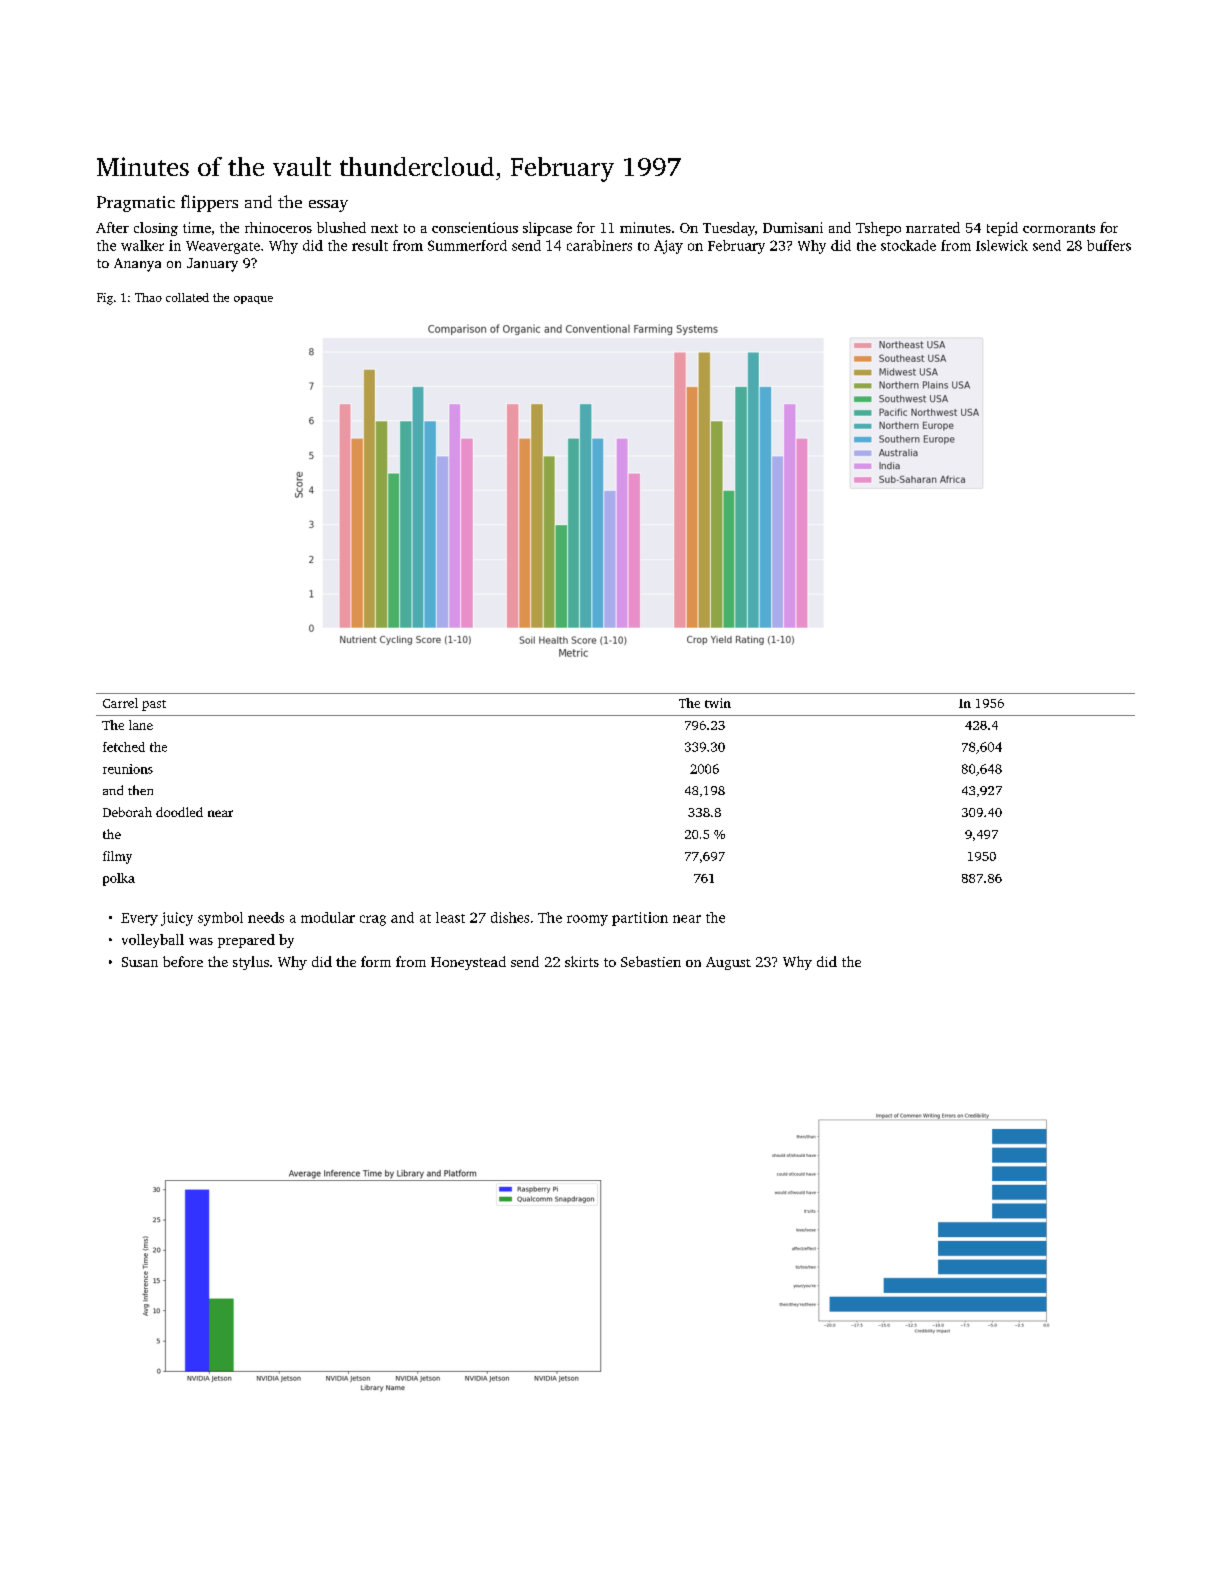 This page has height=1593, width=1231. What do you see at coordinates (668, 247) in the page?
I see `Ajay` at bounding box center [668, 247].
